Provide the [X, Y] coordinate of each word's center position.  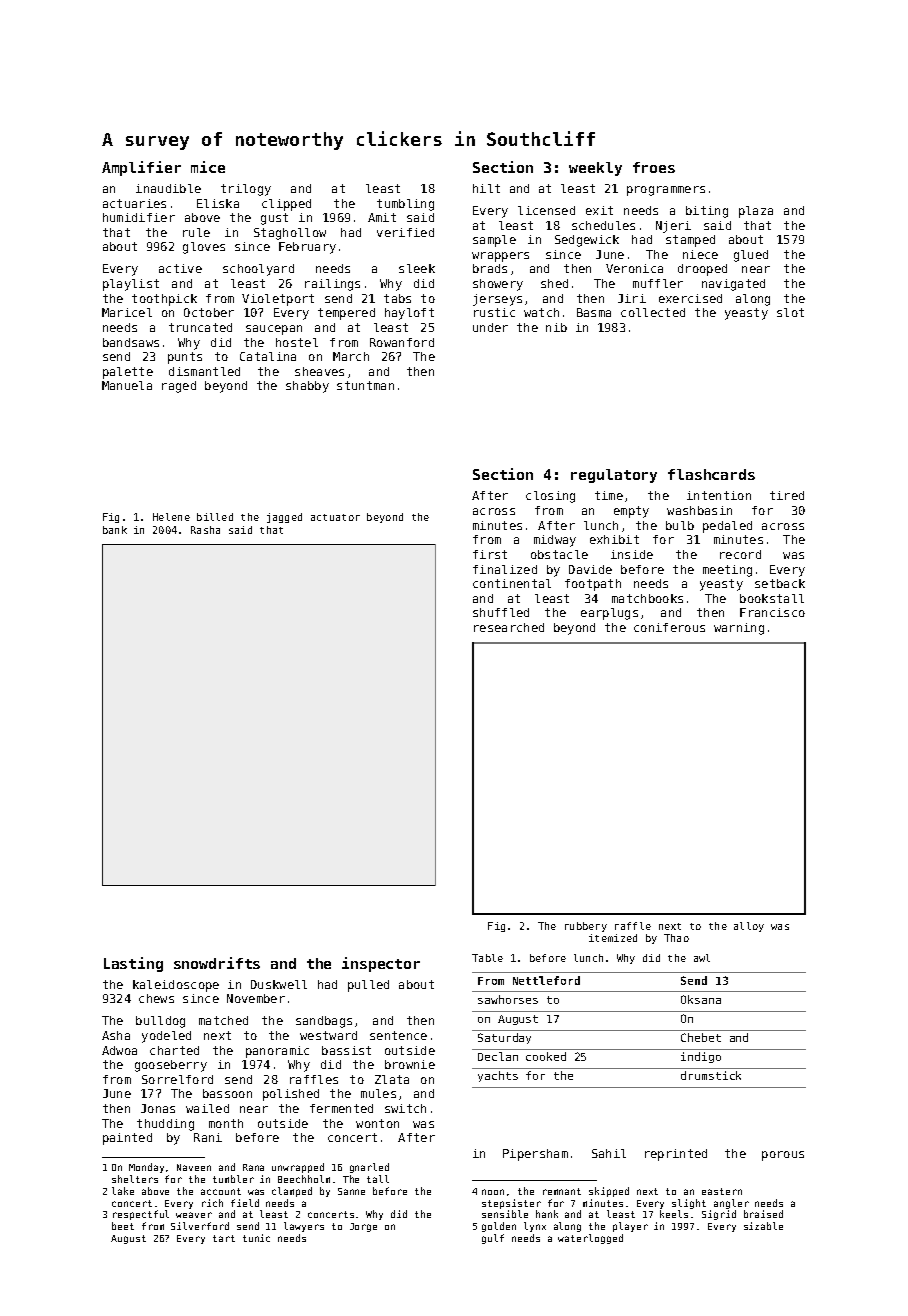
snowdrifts [217, 963]
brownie [410, 1064]
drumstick [711, 1075]
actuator [335, 517]
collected [653, 312]
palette [128, 373]
